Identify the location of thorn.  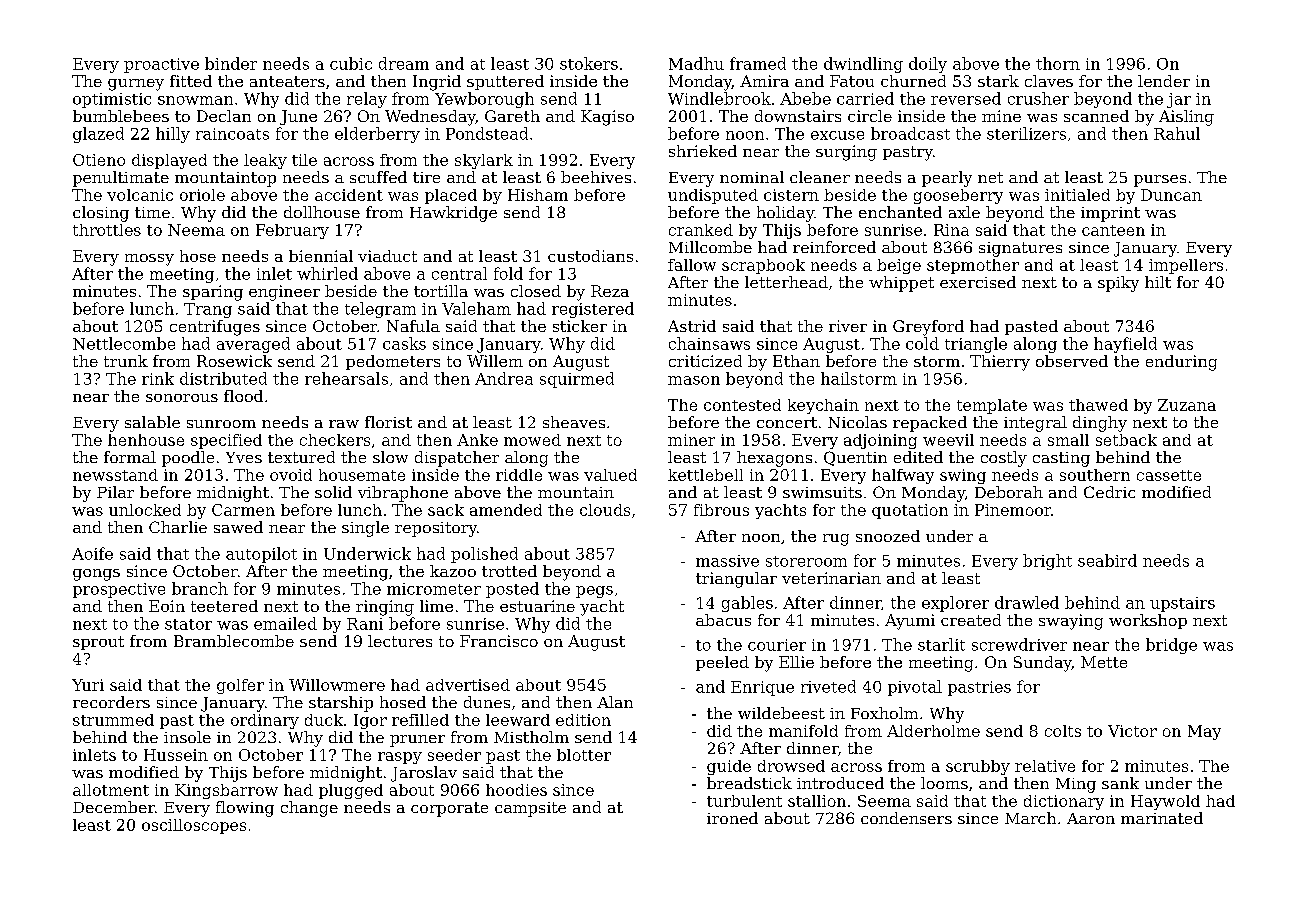
(1058, 63).
